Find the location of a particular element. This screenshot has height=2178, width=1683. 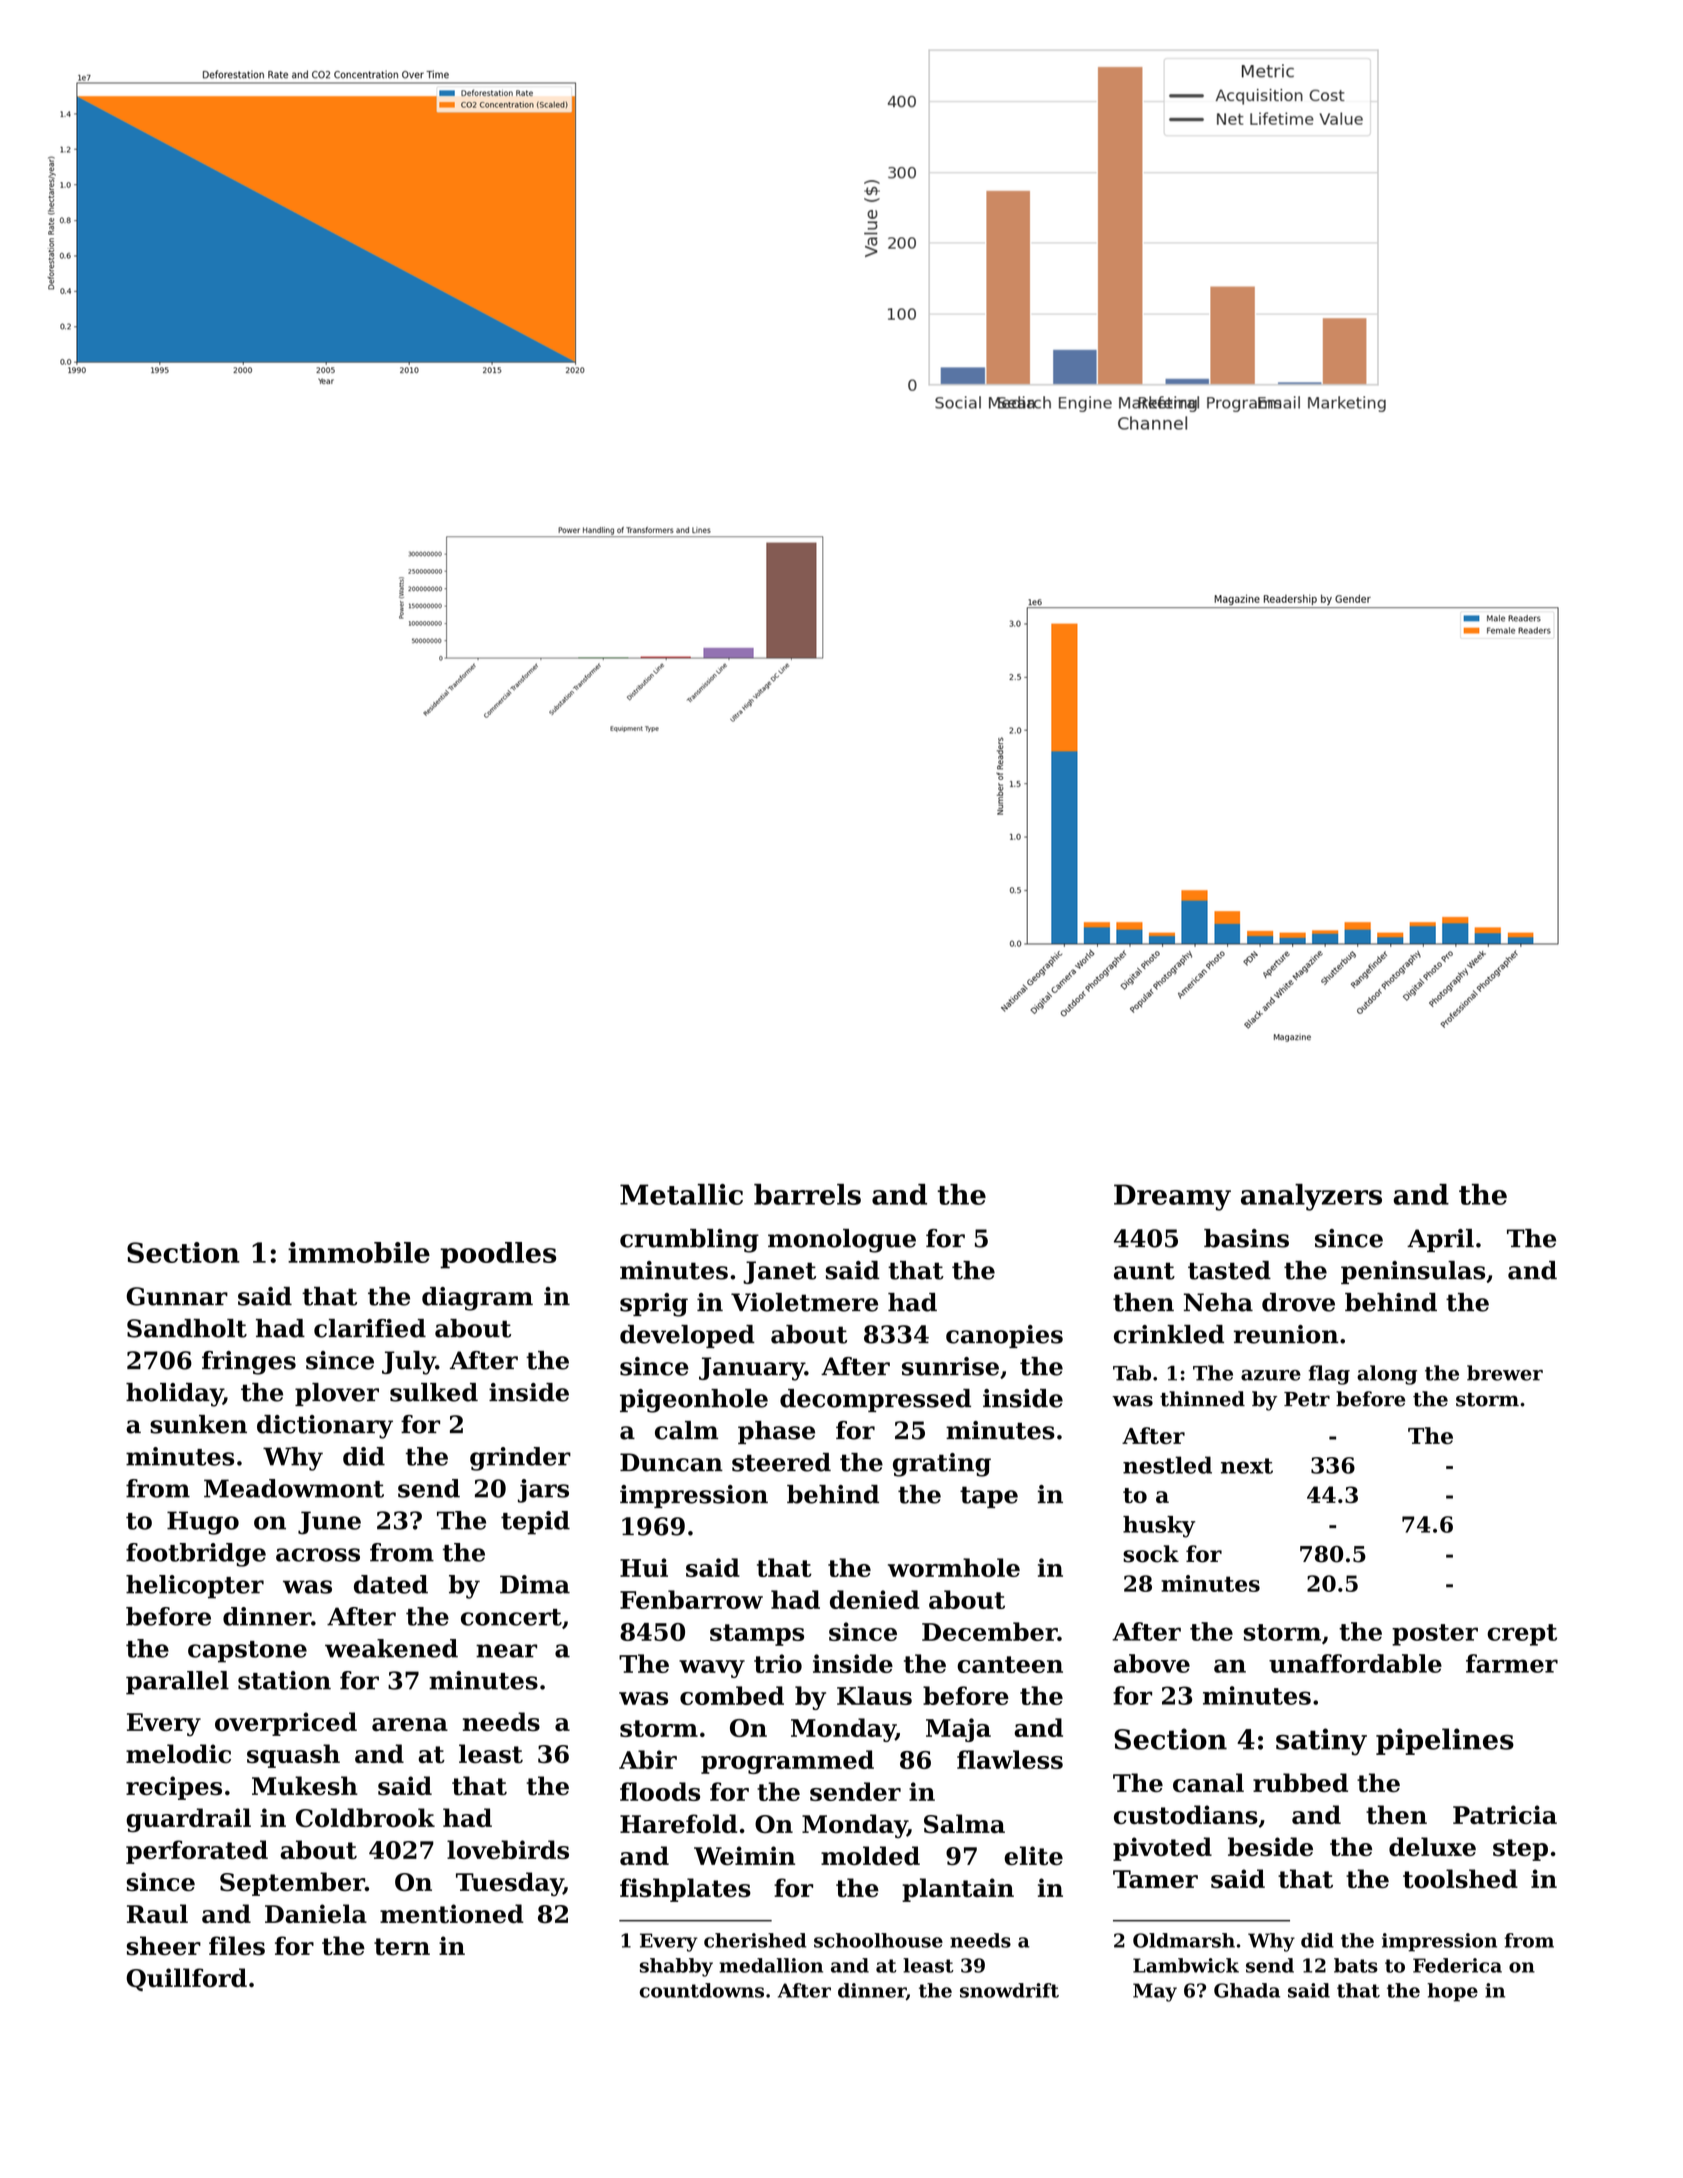

above is located at coordinates (1152, 1663).
